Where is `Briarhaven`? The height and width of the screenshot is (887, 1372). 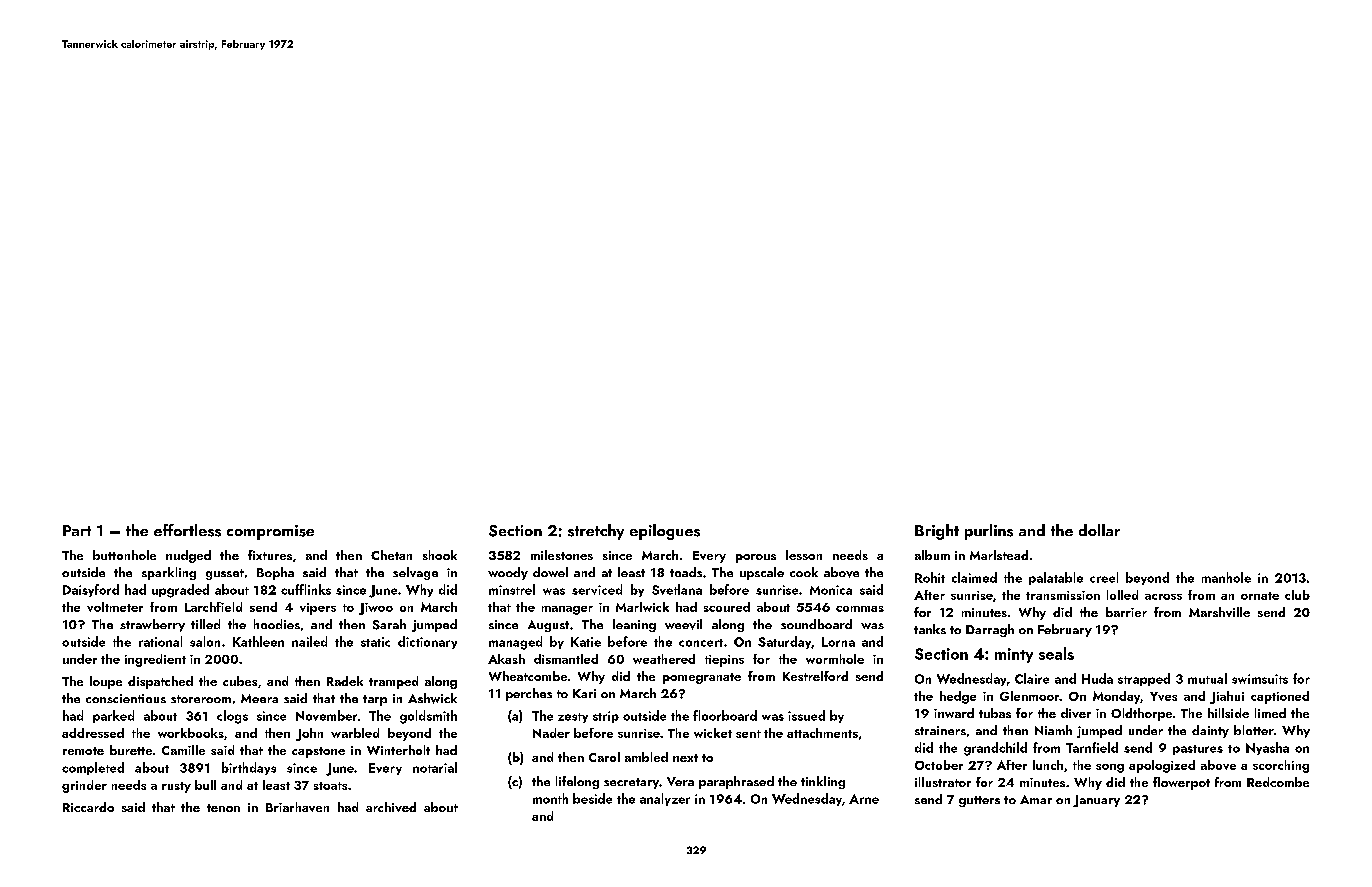 Briarhaven is located at coordinates (297, 807).
